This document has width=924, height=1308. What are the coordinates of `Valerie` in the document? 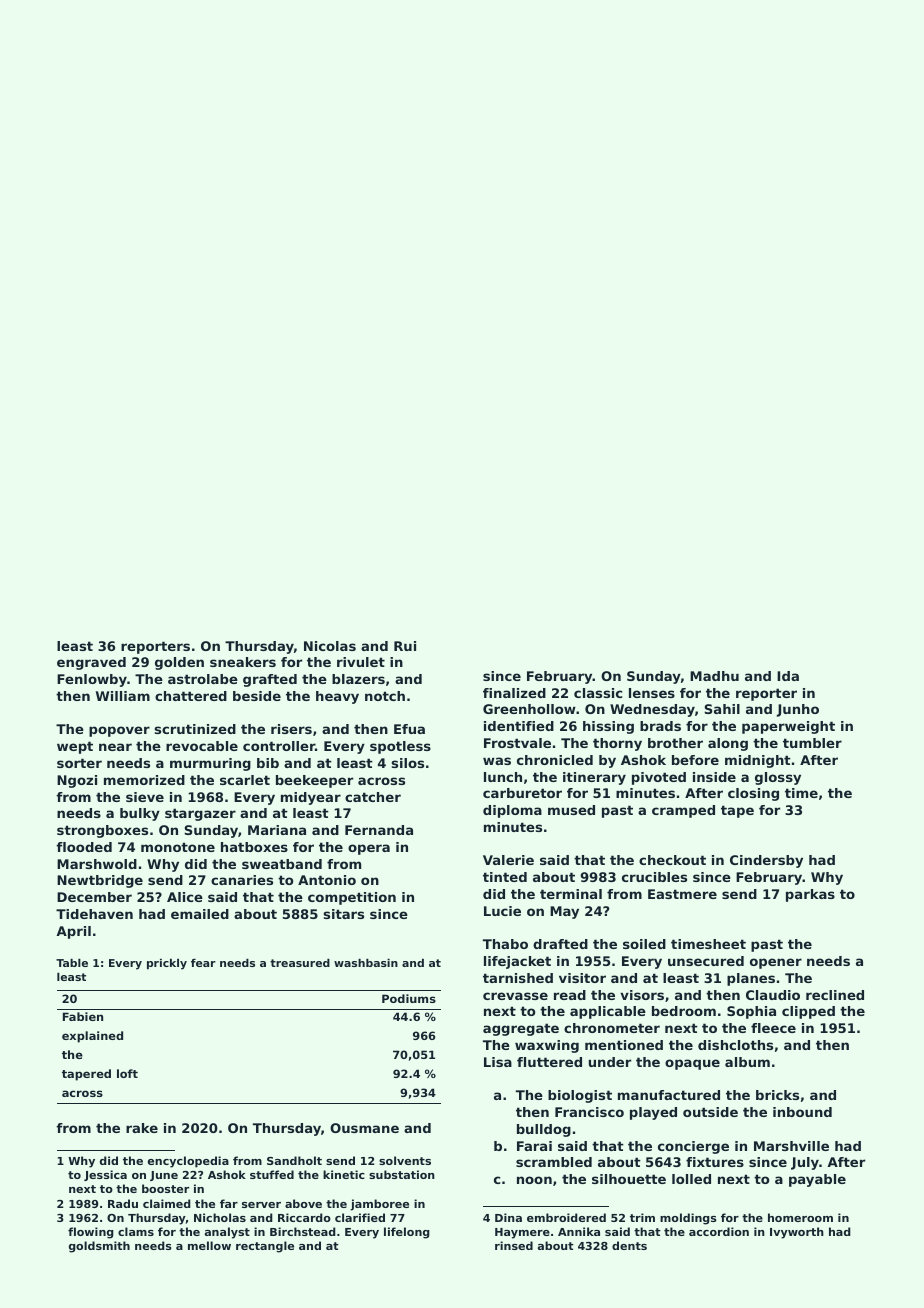 It's located at (508, 860).
